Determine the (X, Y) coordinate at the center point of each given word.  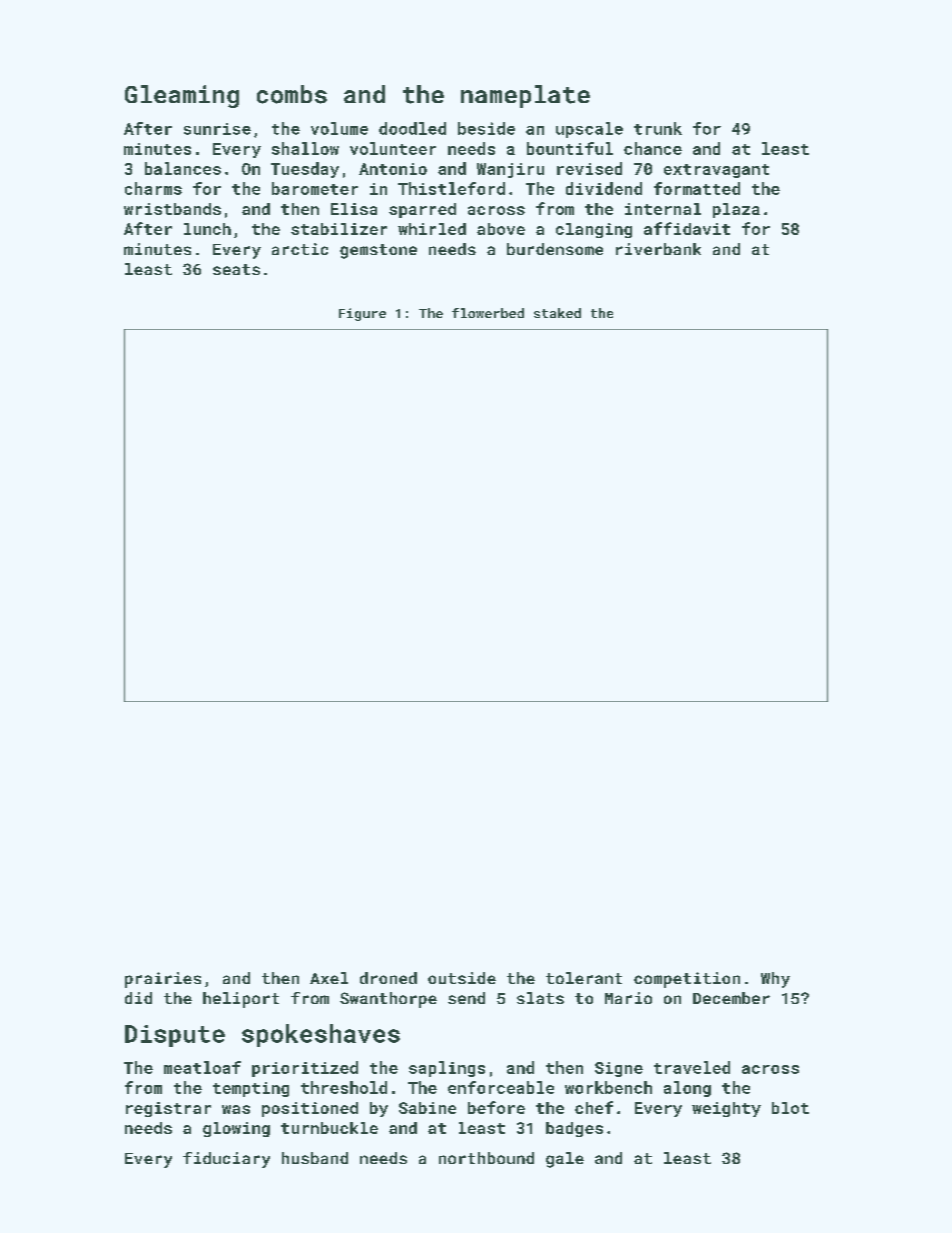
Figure (362, 314)
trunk (658, 128)
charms (153, 188)
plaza (736, 210)
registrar (168, 1109)
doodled (412, 128)
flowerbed (488, 313)
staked (557, 313)
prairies (163, 980)
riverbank (658, 249)
